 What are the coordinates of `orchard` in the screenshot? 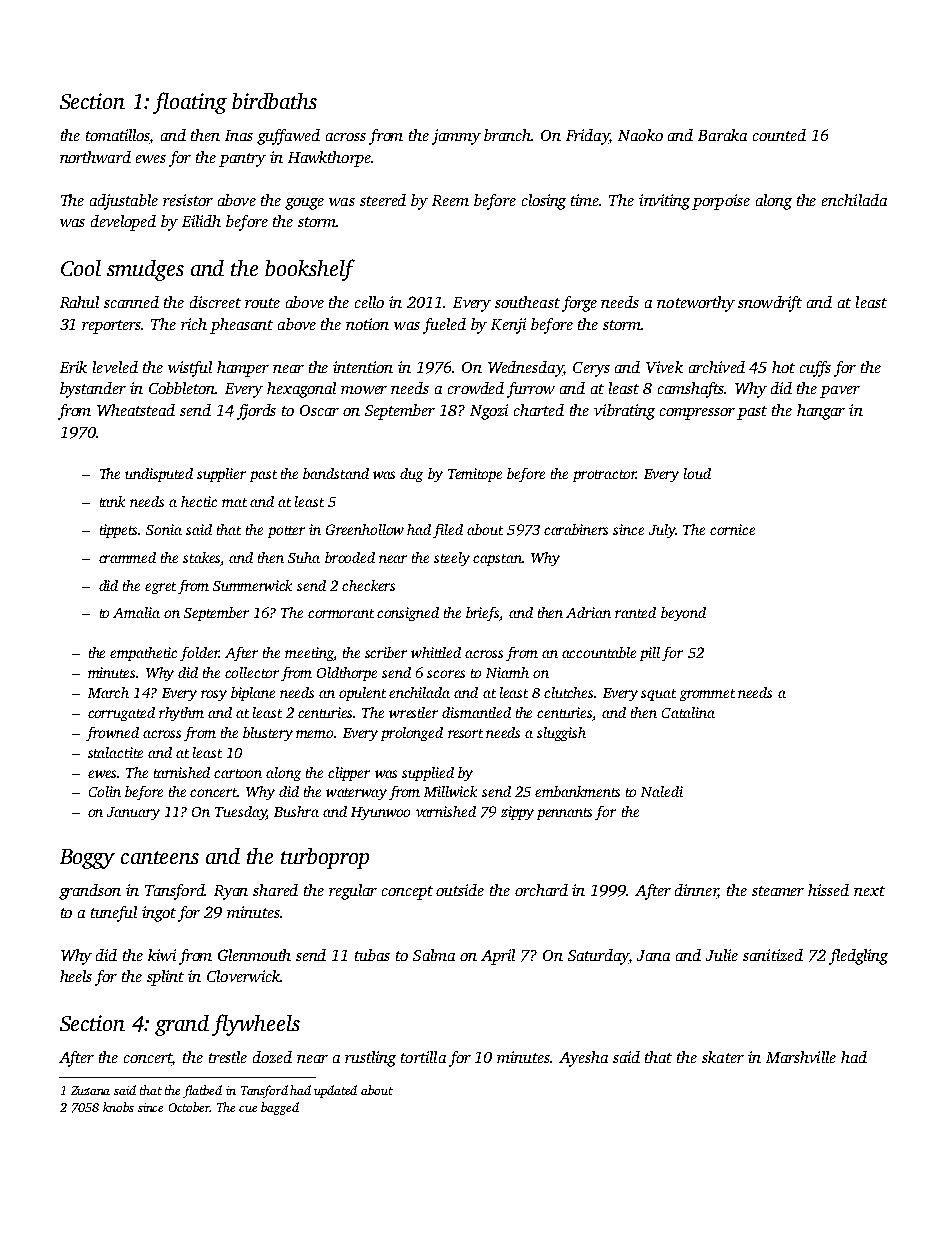 It's located at (541, 890).
